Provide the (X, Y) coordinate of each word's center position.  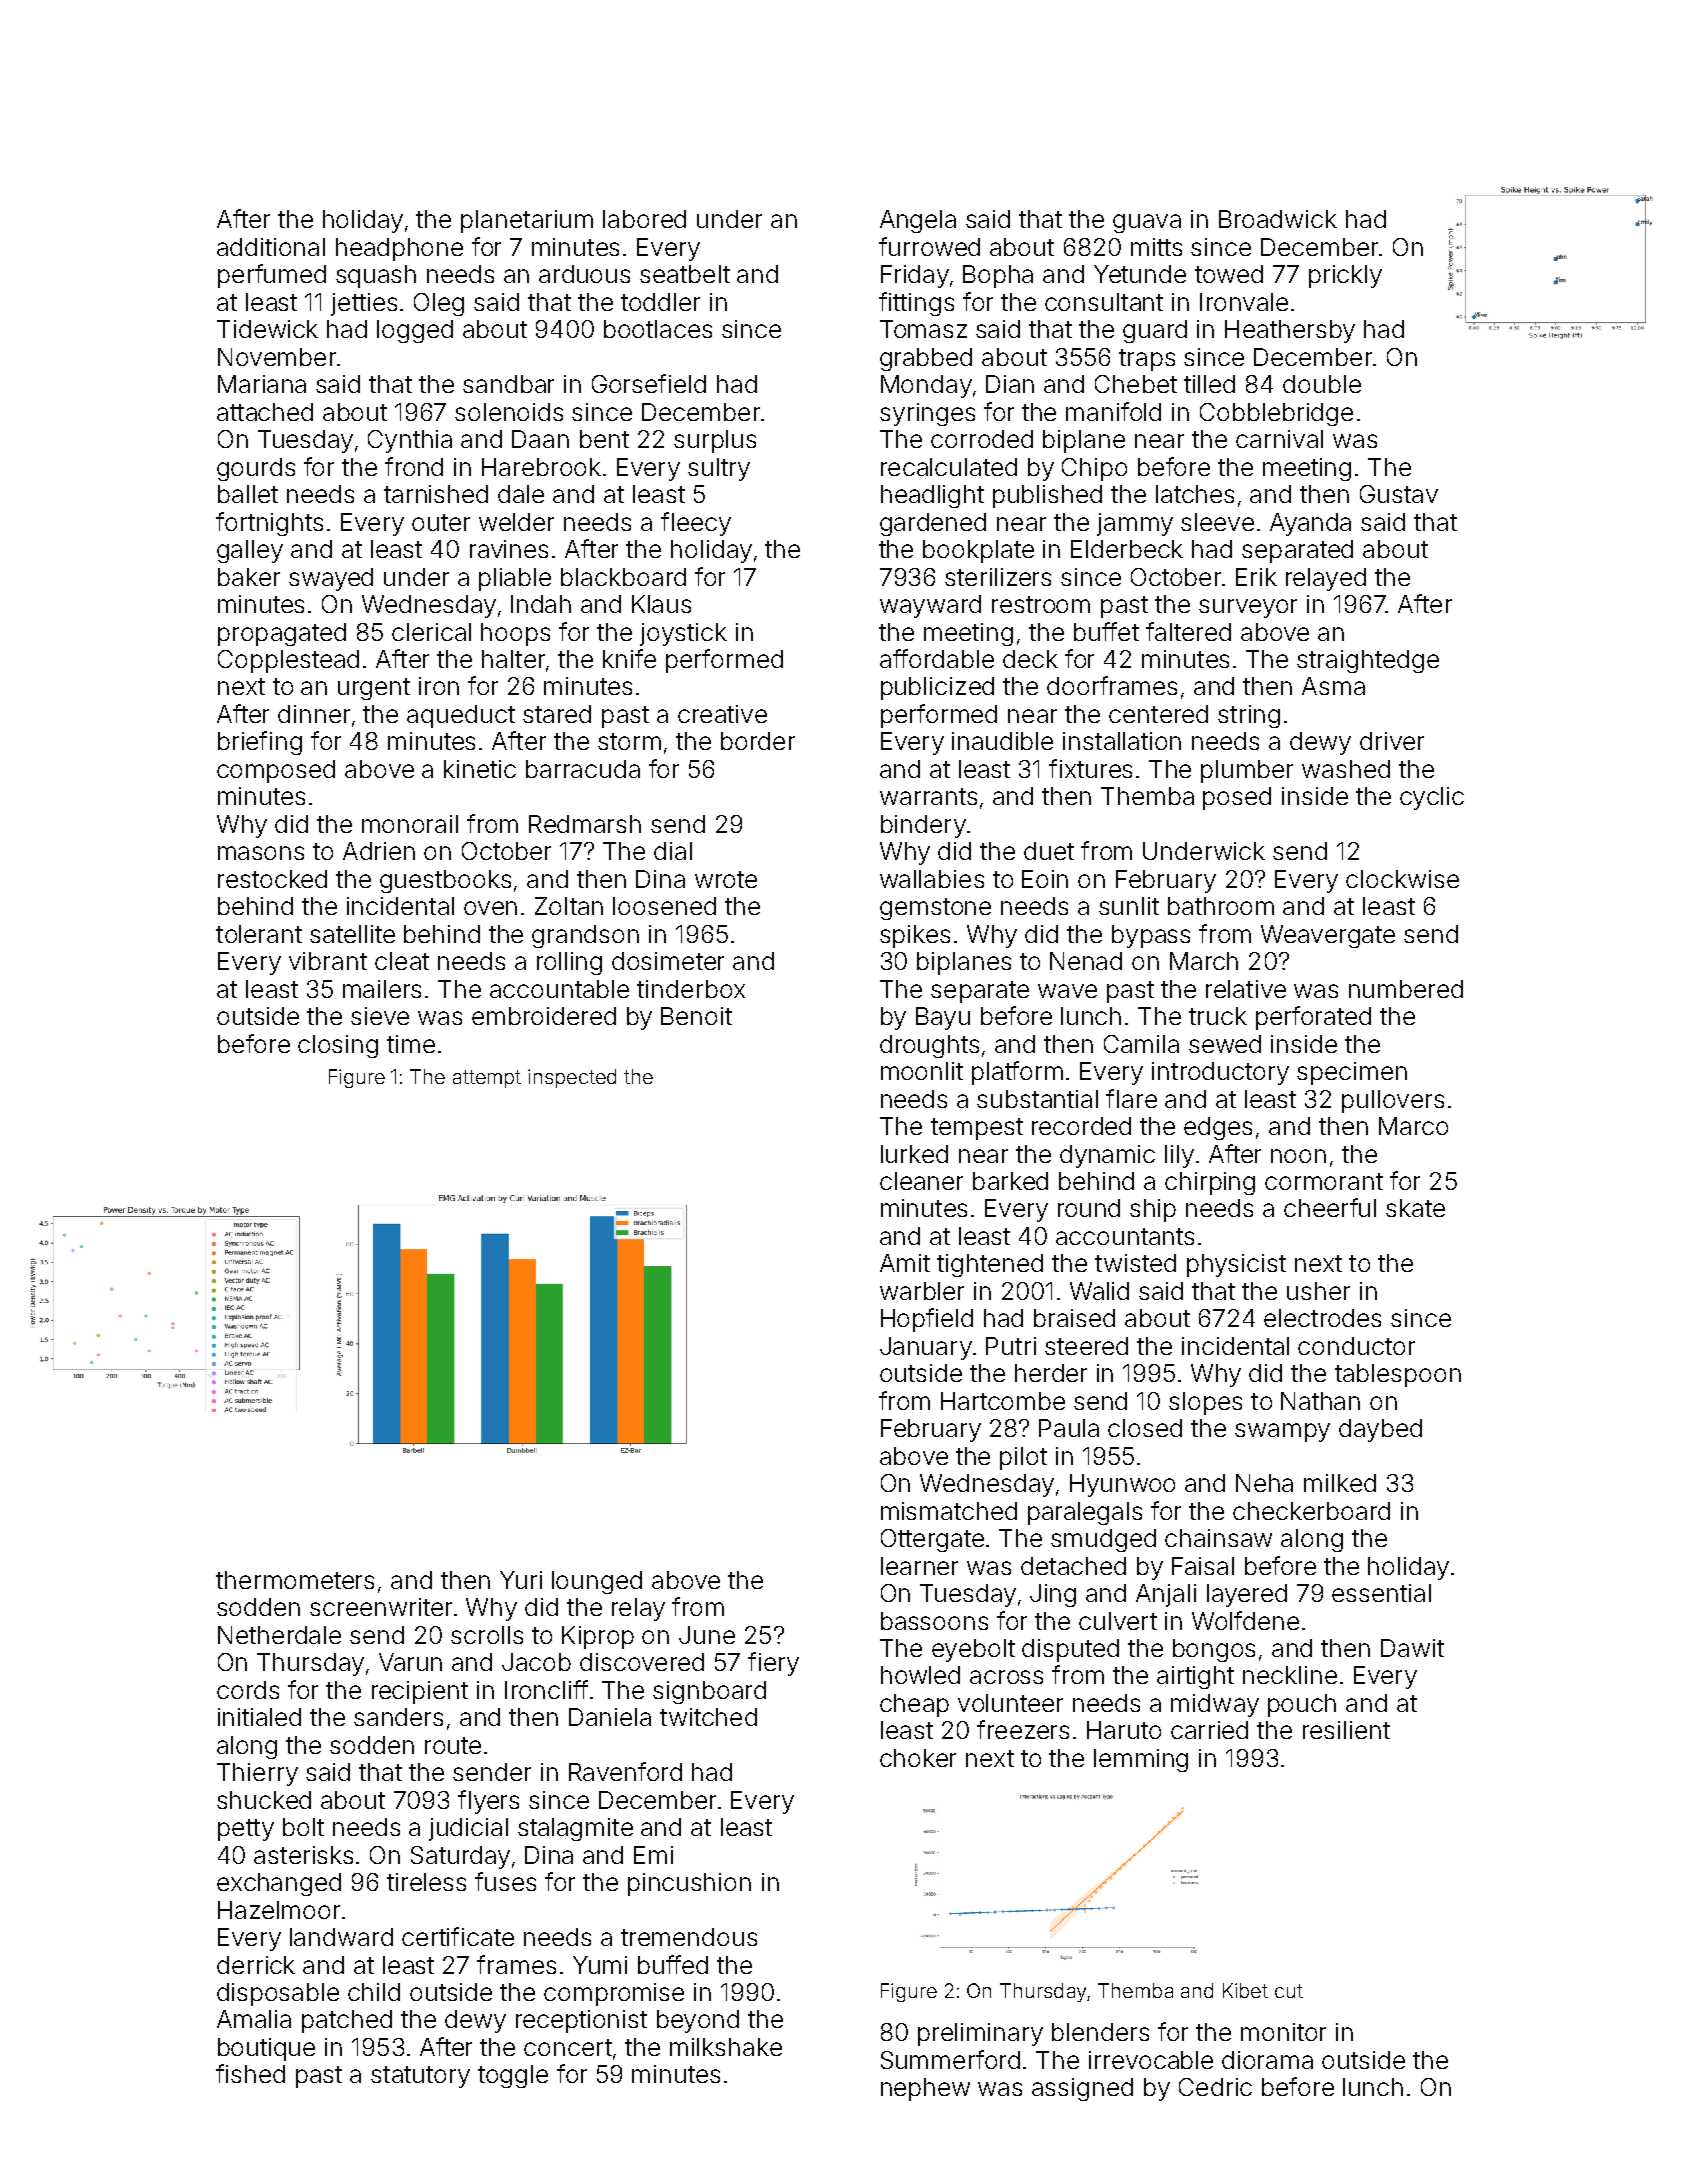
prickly (1345, 276)
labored (644, 219)
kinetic (480, 769)
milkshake (726, 2047)
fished (250, 2073)
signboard (709, 1692)
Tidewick (267, 329)
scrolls (487, 1635)
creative (722, 714)
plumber (1247, 771)
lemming (1141, 1760)
